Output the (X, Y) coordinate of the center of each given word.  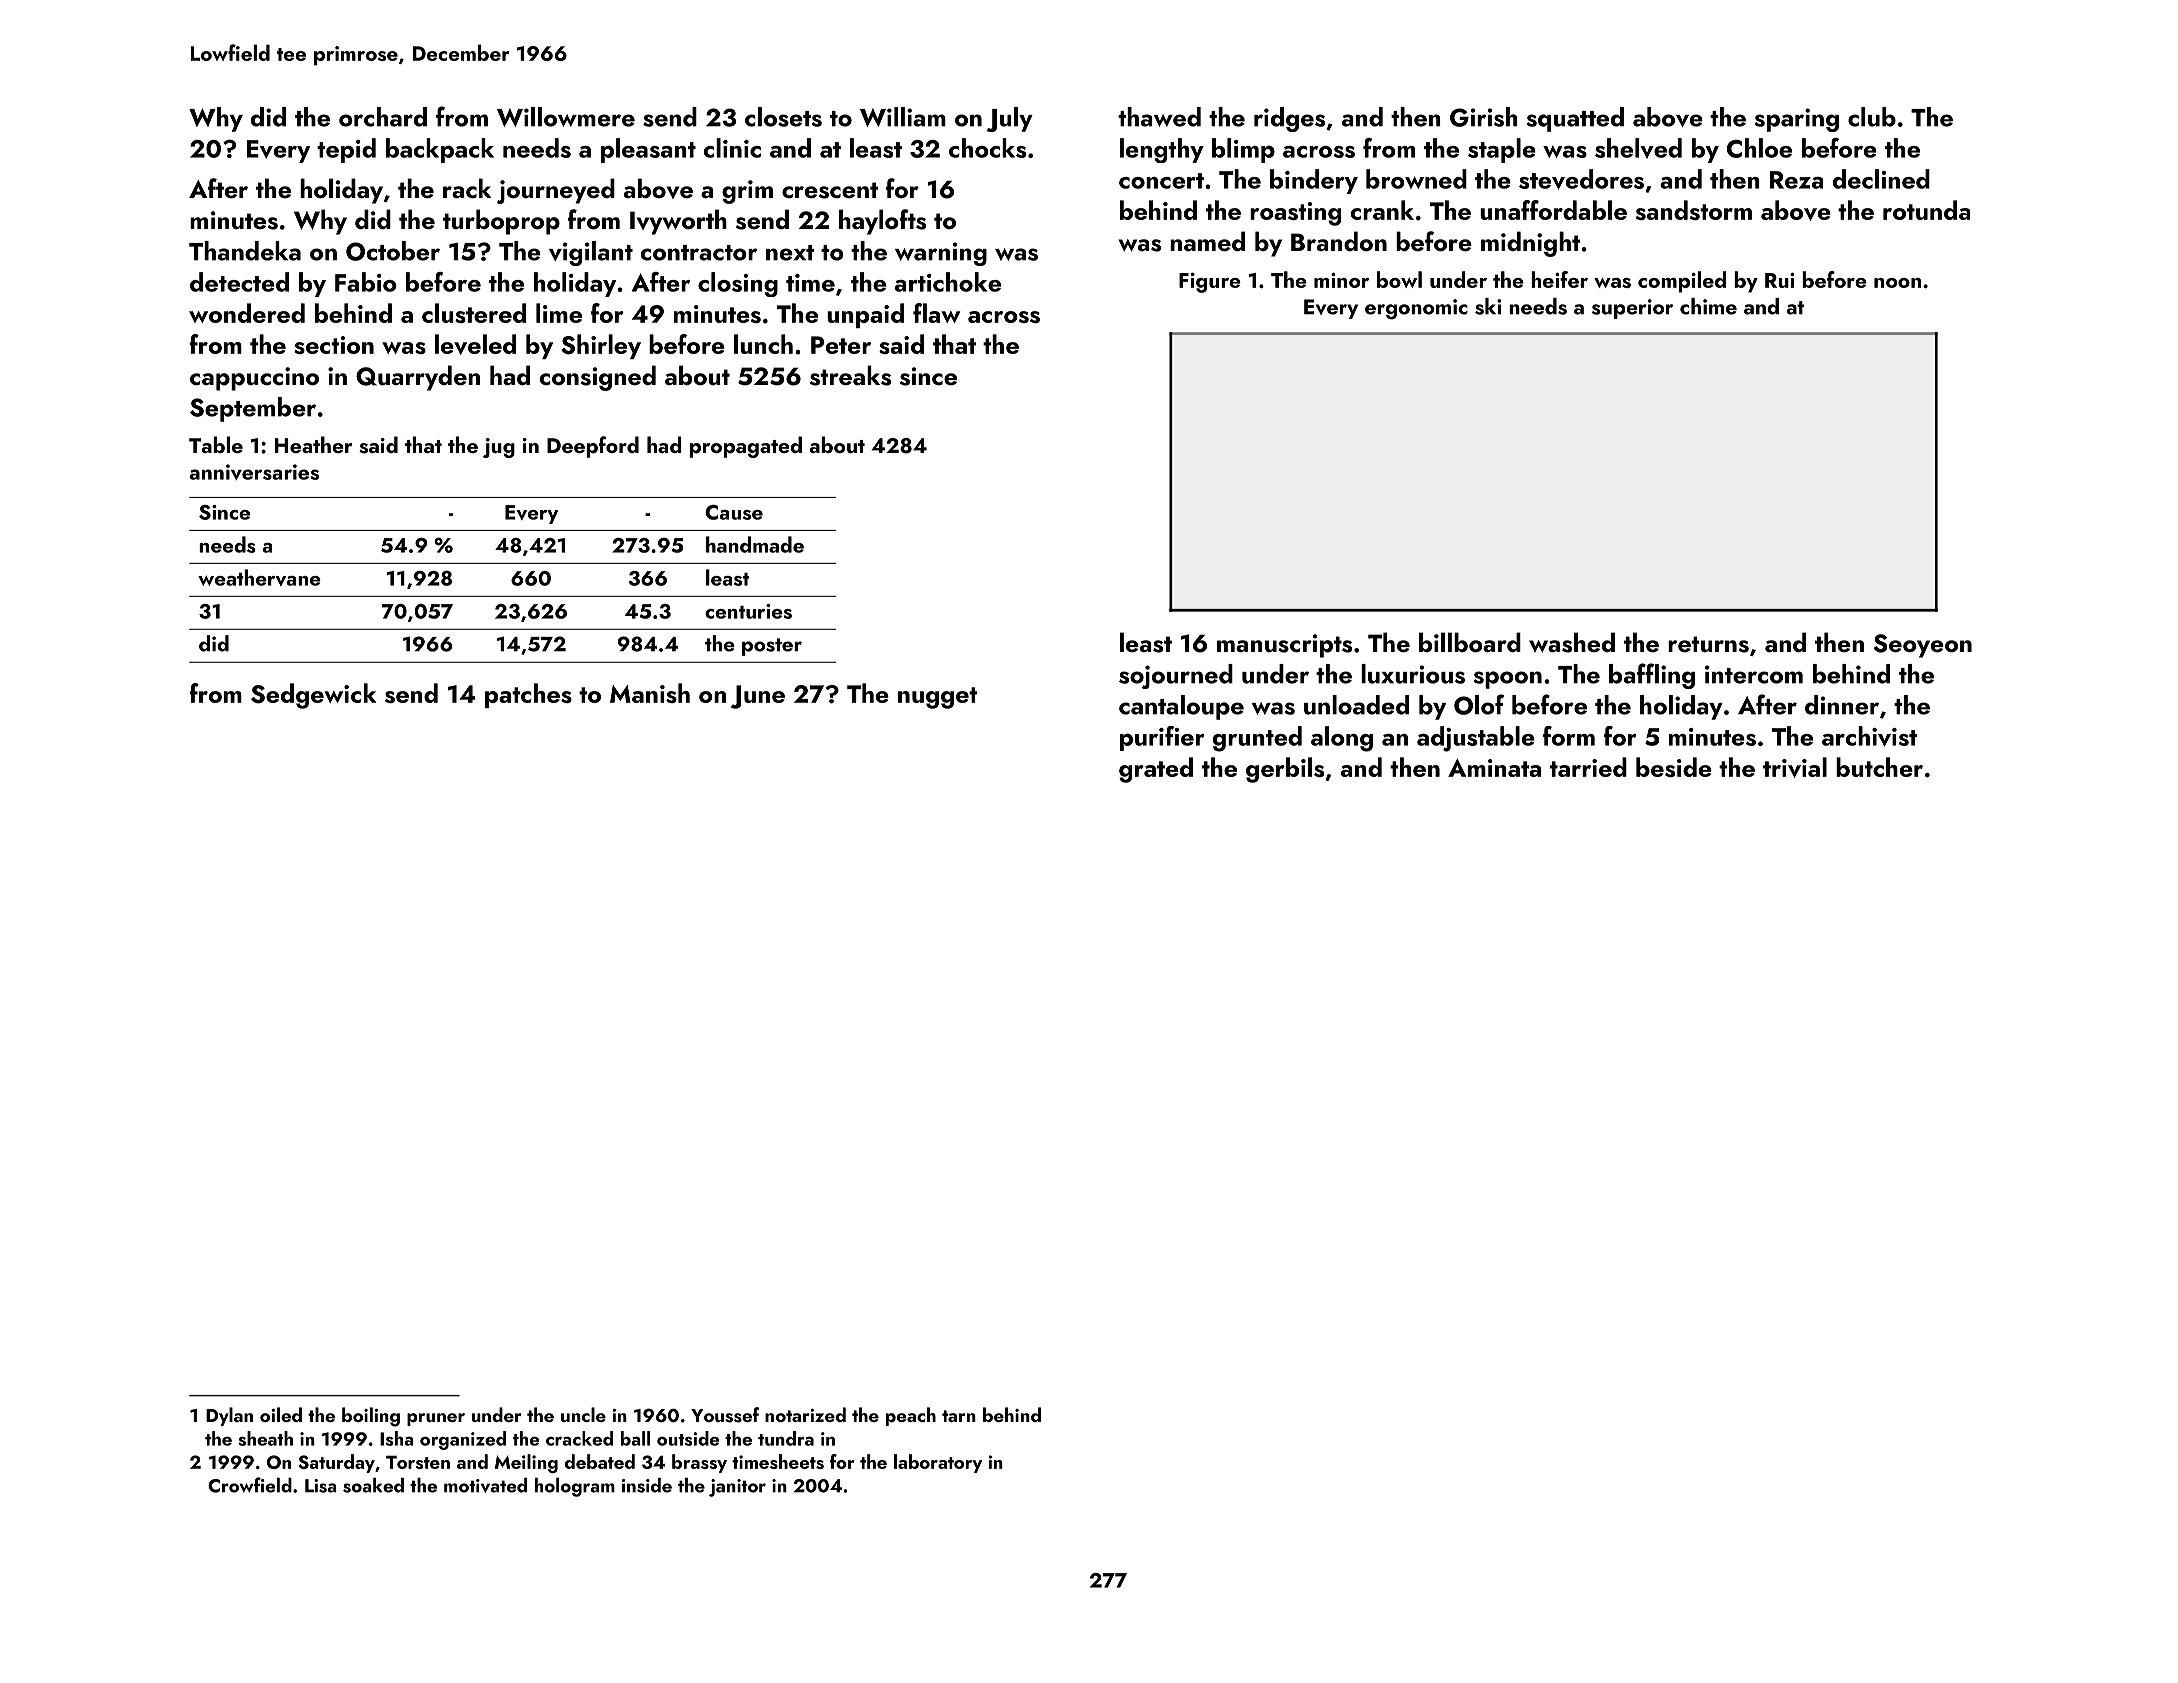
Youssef (725, 1415)
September (253, 409)
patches (528, 695)
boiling (371, 1417)
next (790, 253)
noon (1897, 283)
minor (1341, 280)
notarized (805, 1414)
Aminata (1494, 768)
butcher (1879, 767)
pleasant (648, 150)
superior (1632, 309)
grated (1156, 770)
